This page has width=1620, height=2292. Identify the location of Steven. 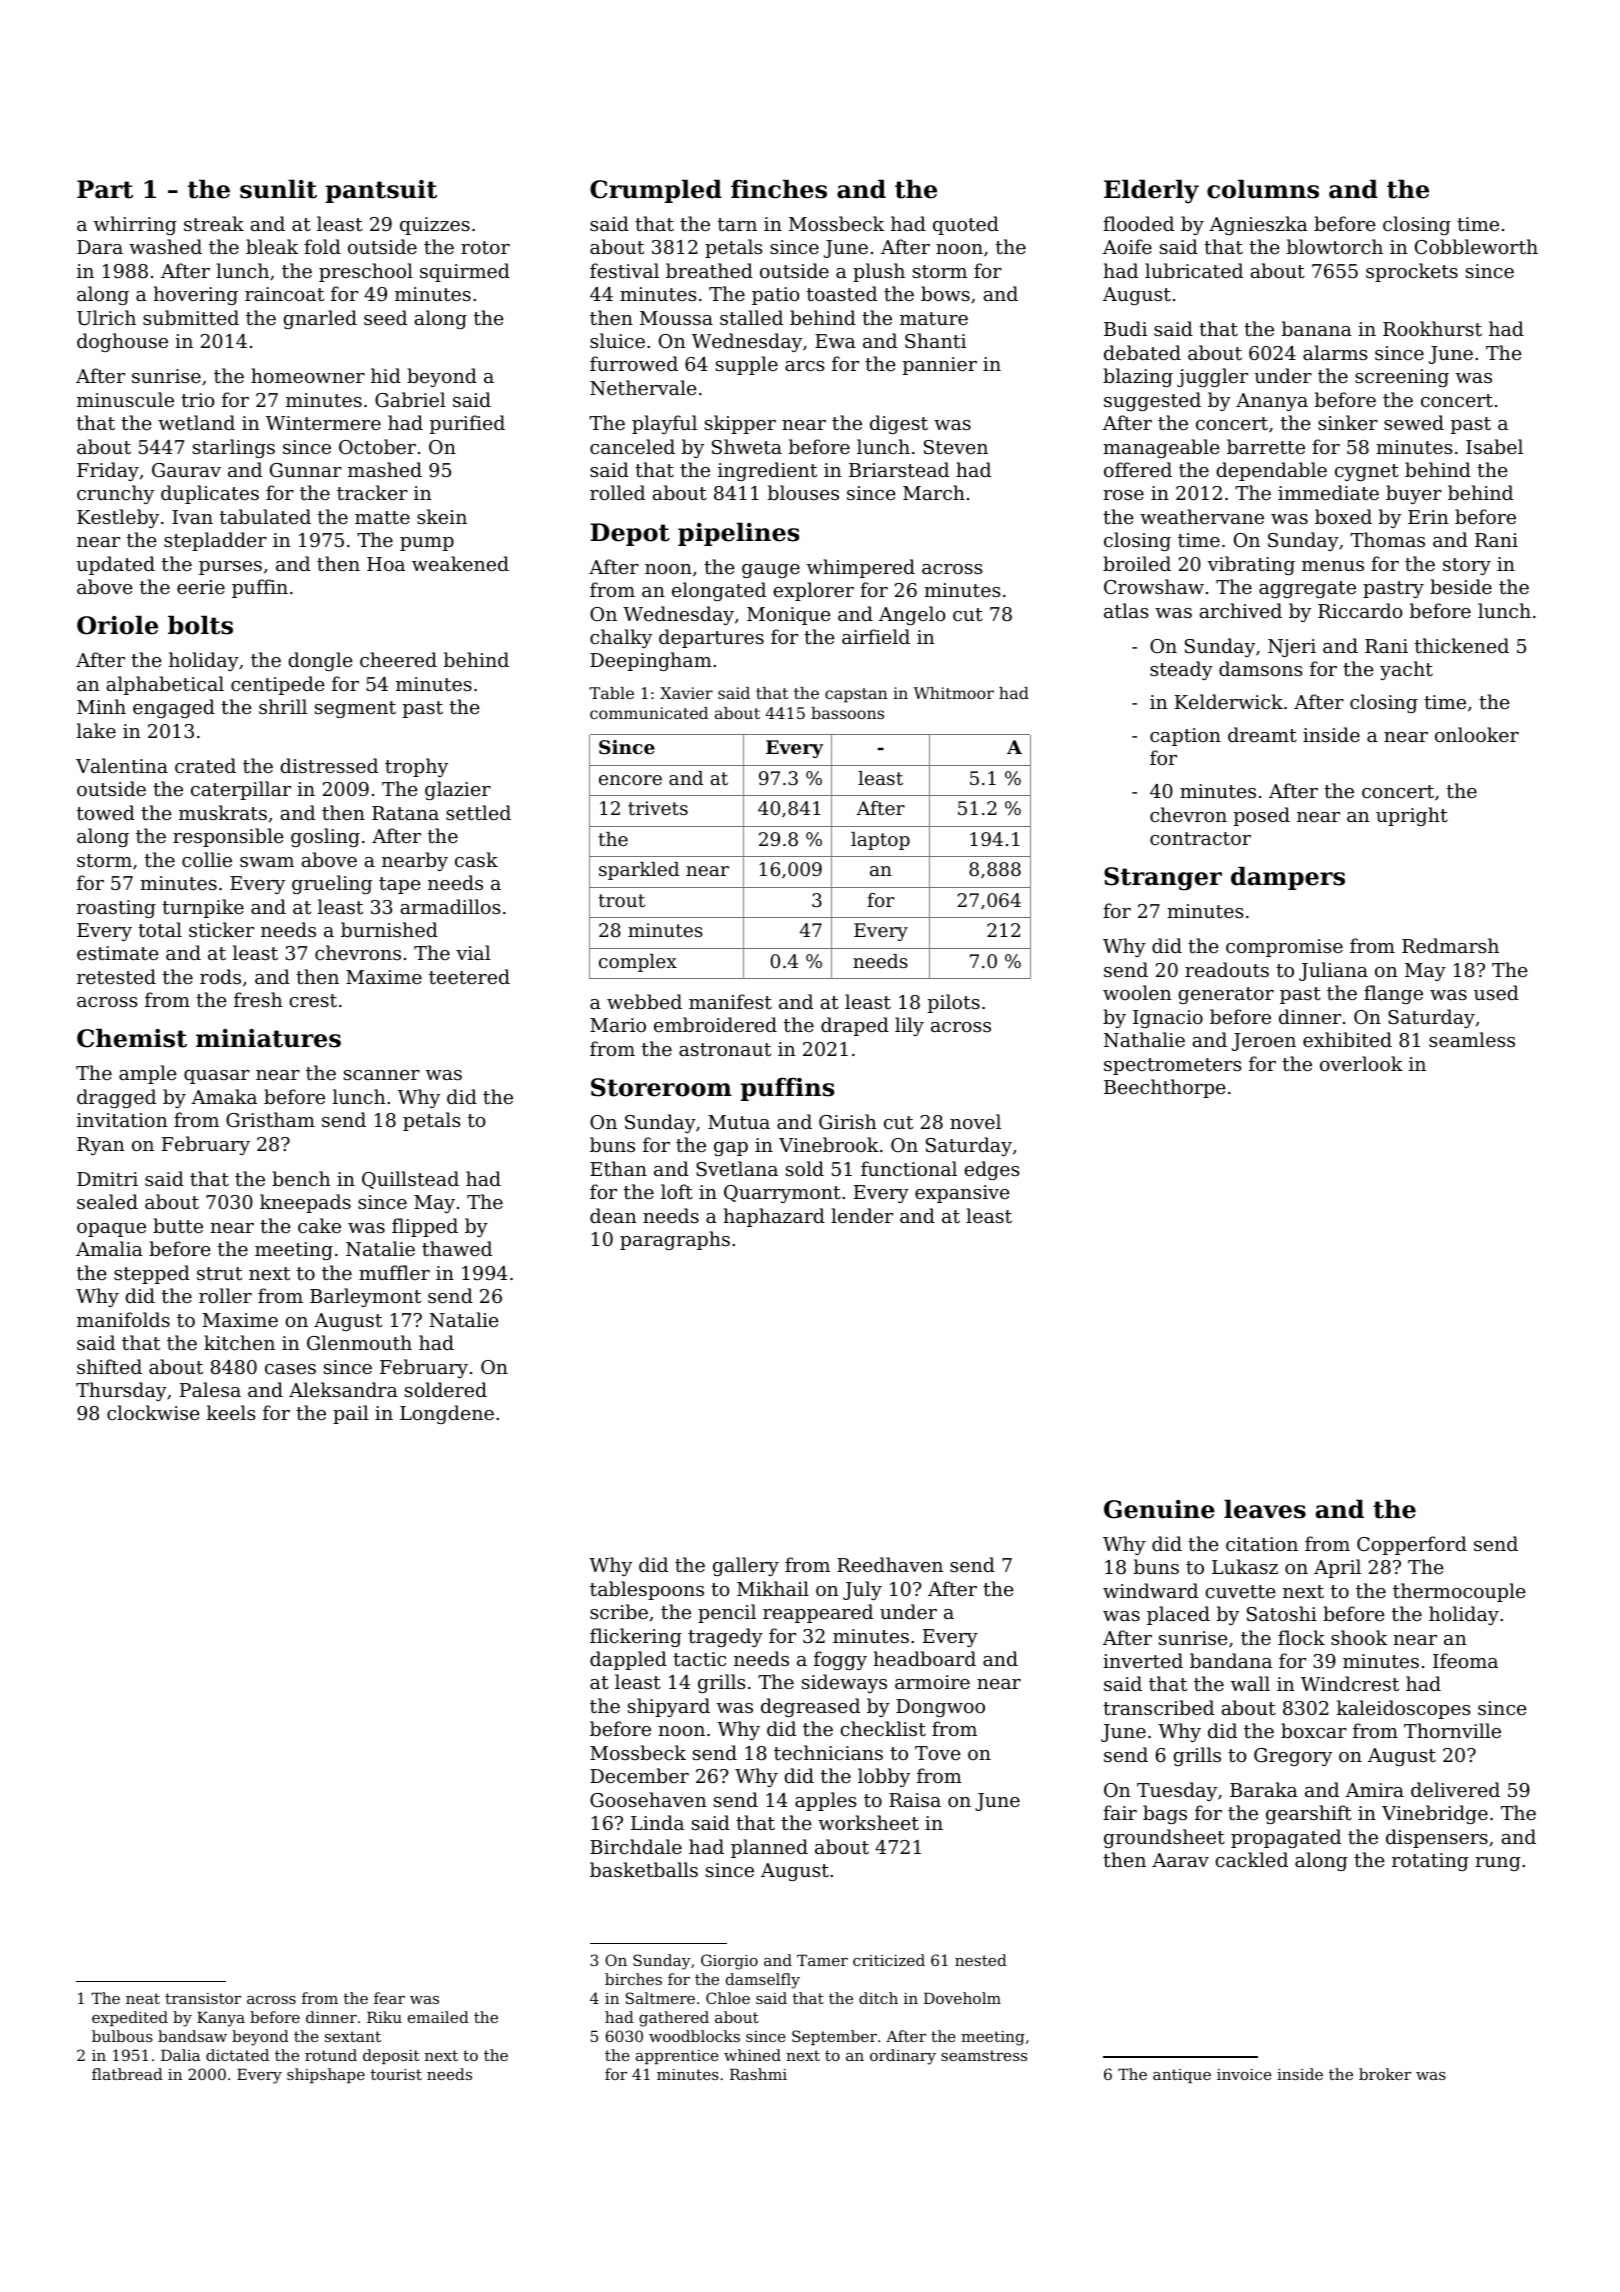
(956, 447).
